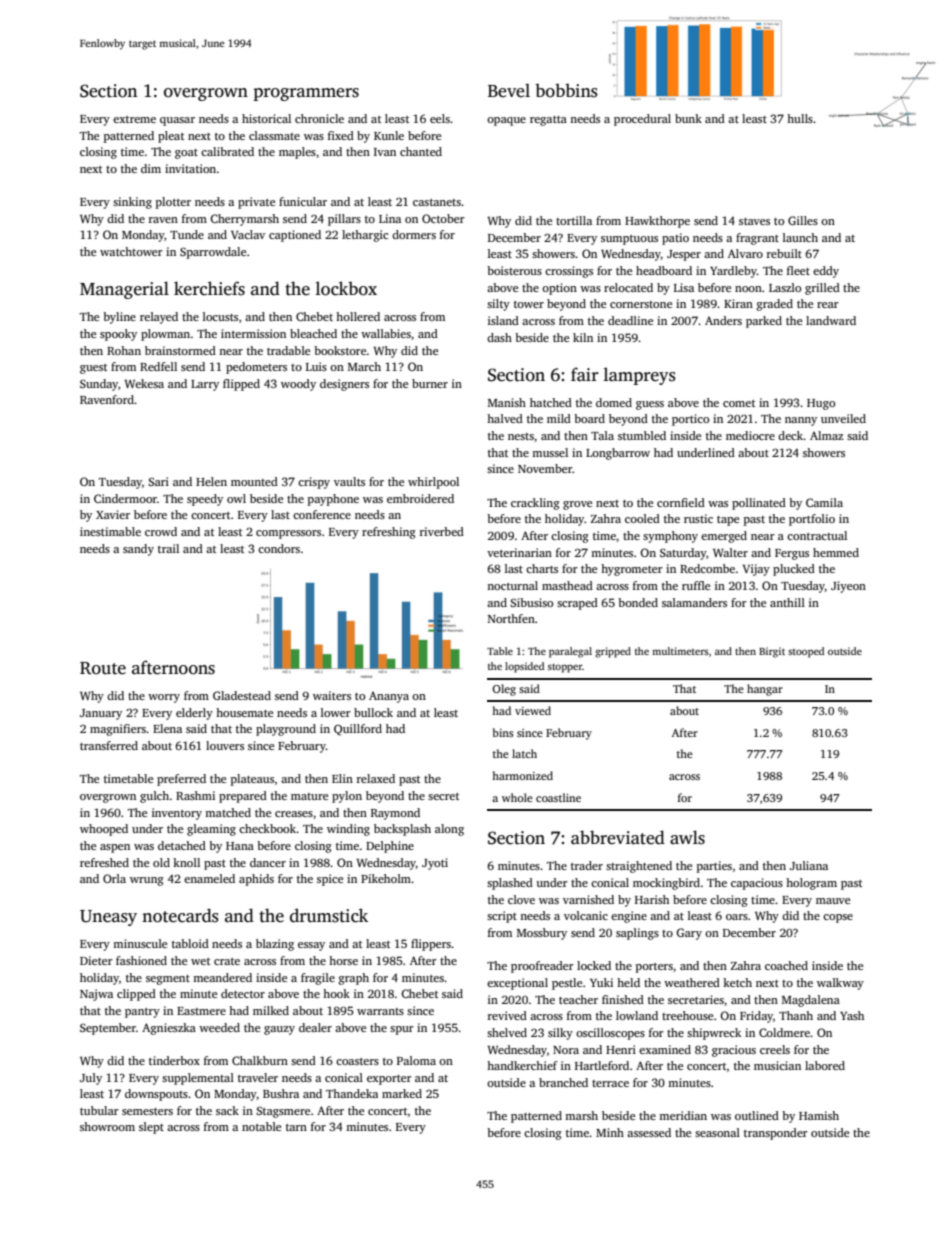 This screenshot has height=1233, width=952. Describe the element at coordinates (688, 118) in the screenshot. I see `bunk` at that location.
